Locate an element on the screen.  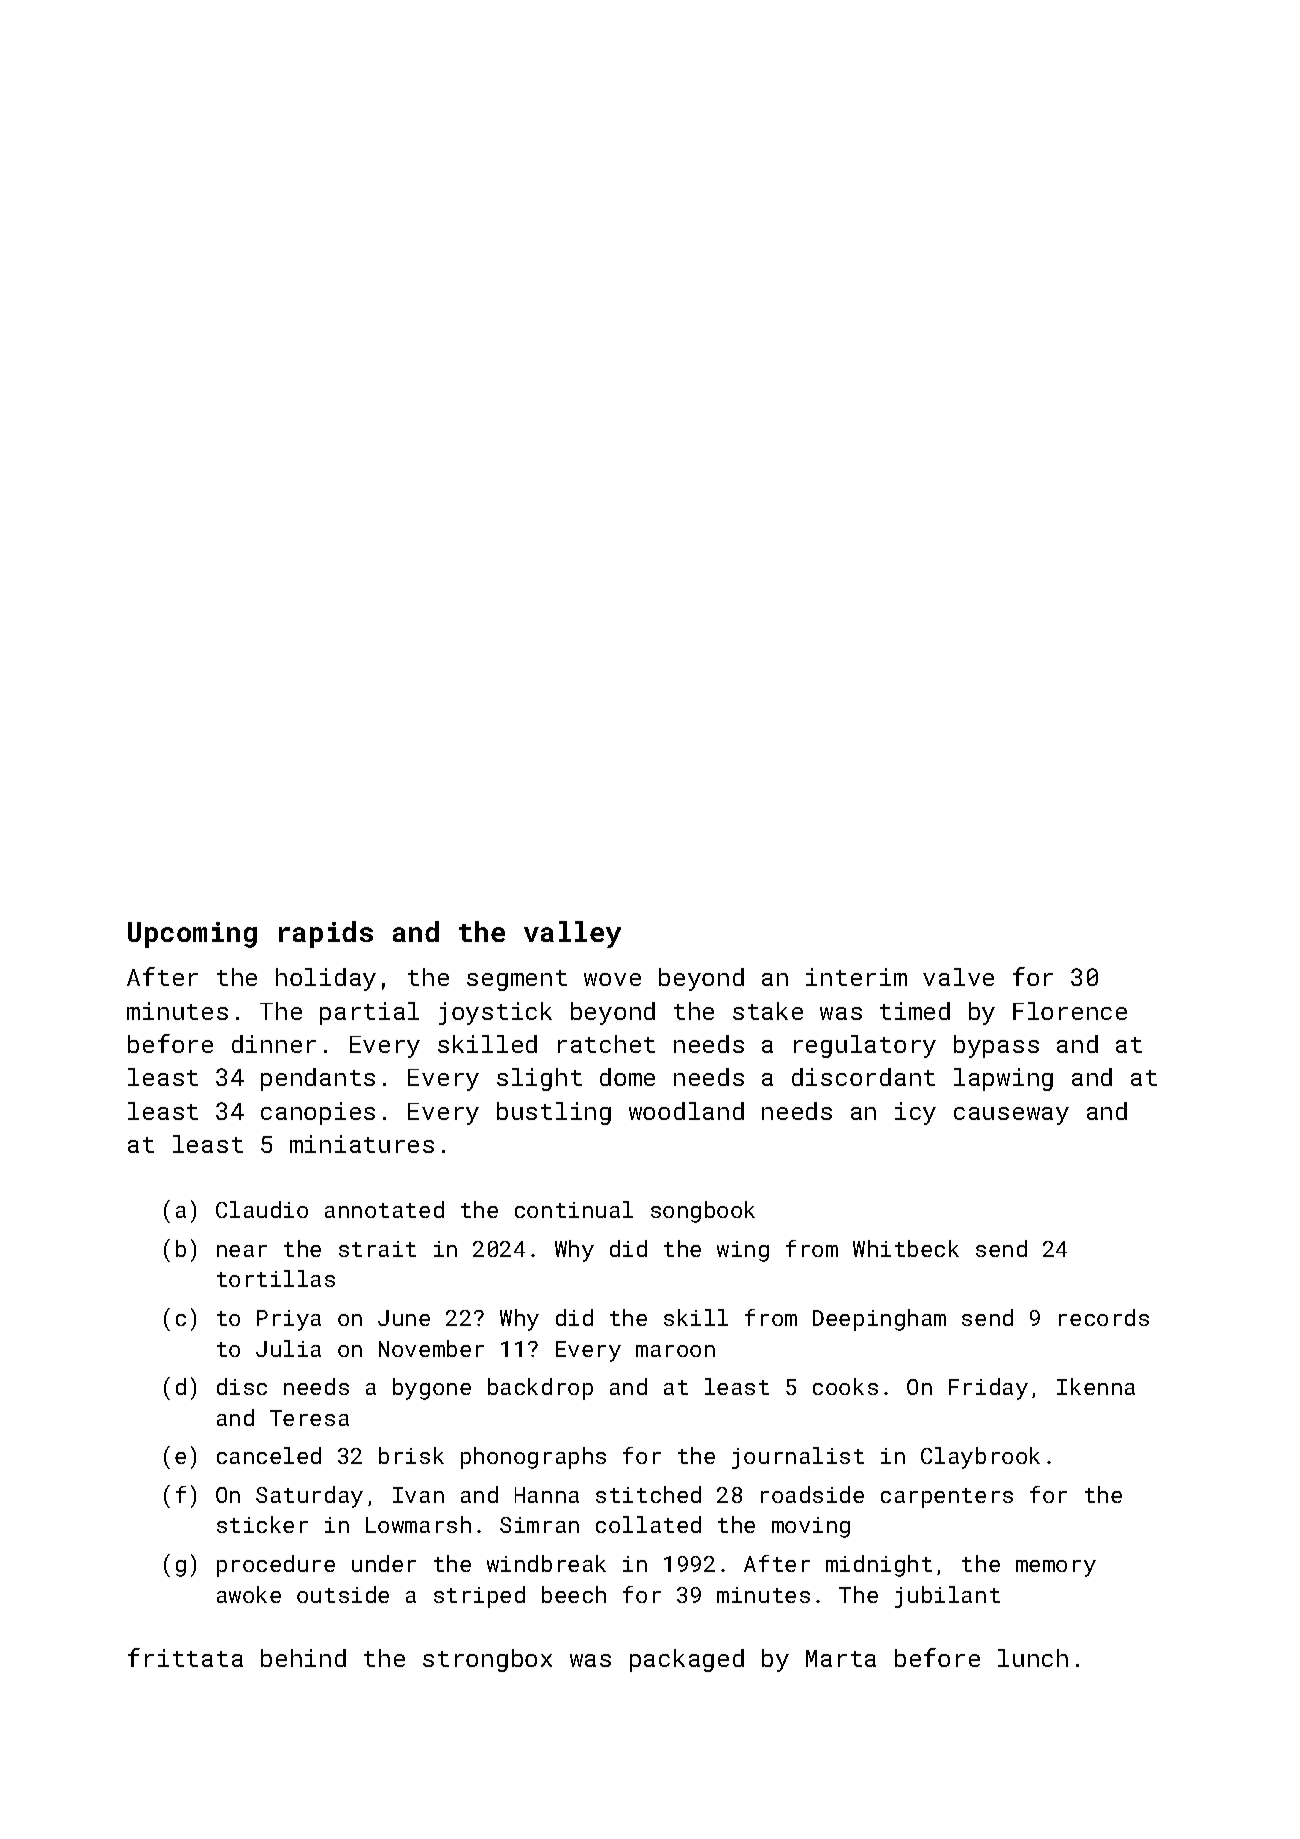
Upcoming is located at coordinates (192, 935).
